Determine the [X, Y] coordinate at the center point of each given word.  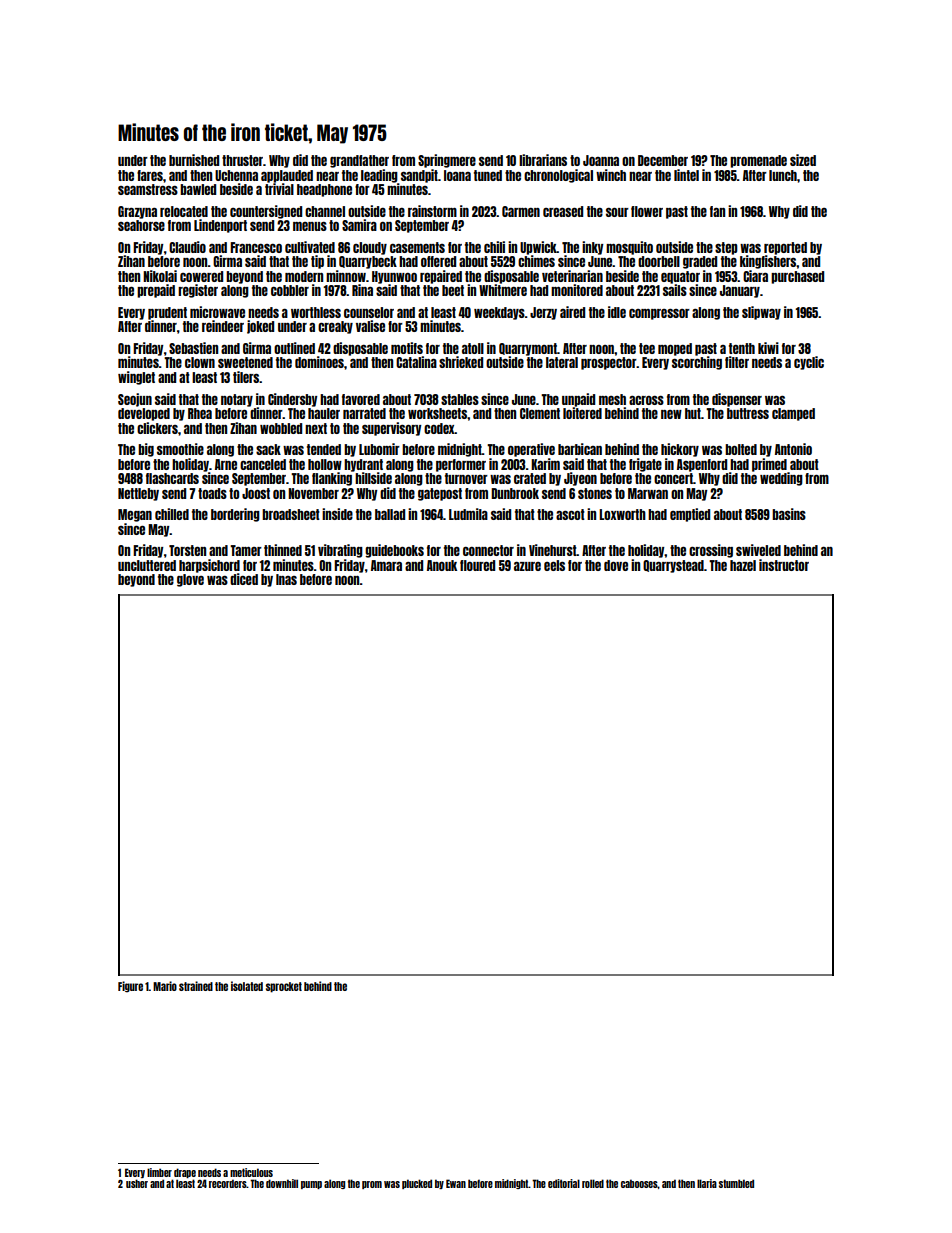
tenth [742, 348]
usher [137, 1183]
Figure [130, 987]
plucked [417, 1184]
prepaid [156, 291]
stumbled [736, 1183]
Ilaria [707, 1183]
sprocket [284, 987]
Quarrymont [528, 349]
